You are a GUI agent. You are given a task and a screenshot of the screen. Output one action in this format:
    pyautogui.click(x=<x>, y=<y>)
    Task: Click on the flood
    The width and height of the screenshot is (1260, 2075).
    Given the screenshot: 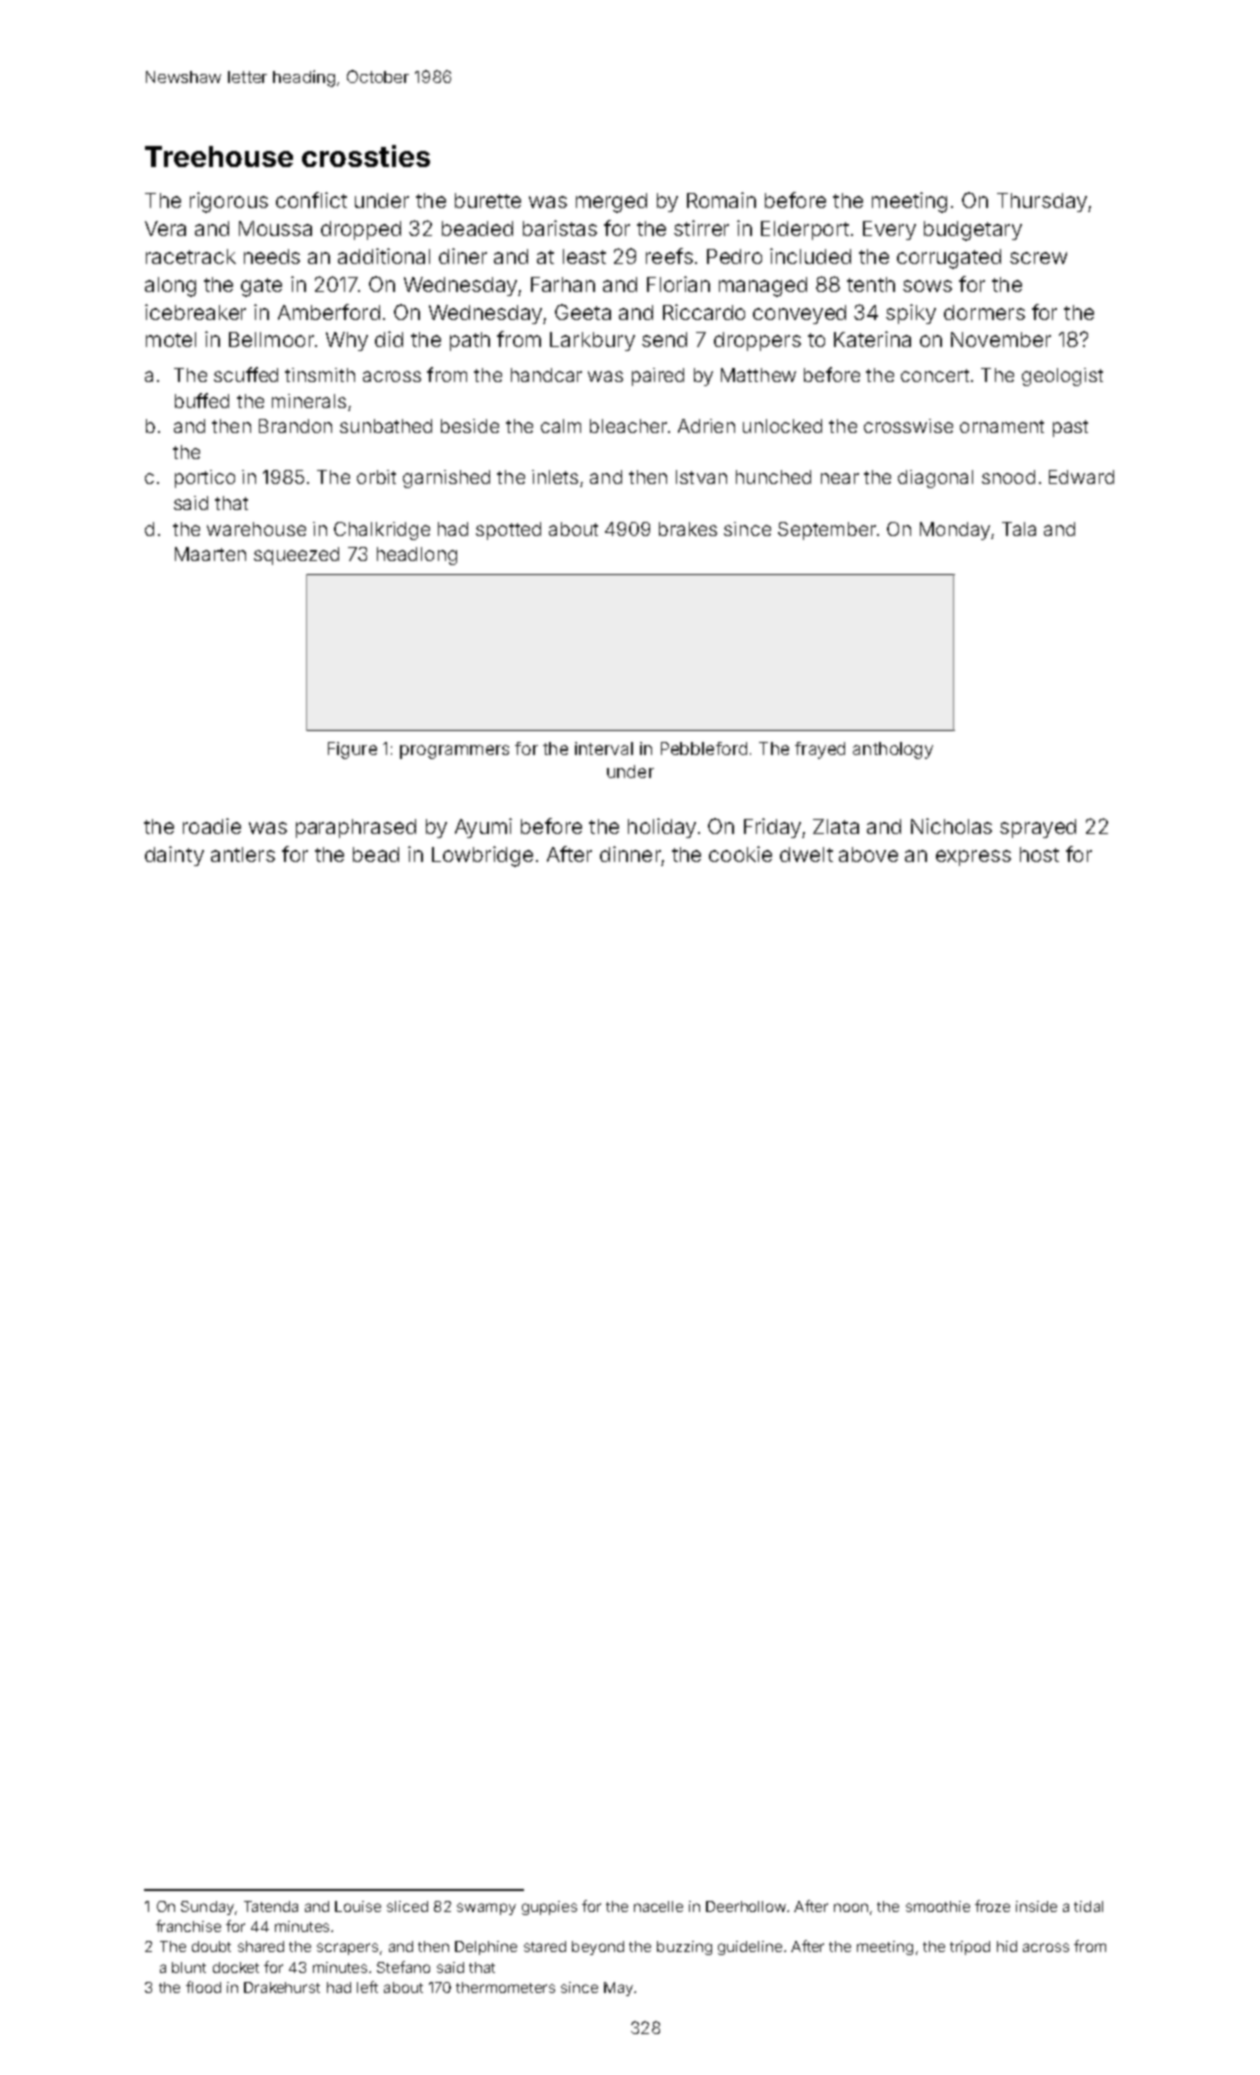 What is the action you would take?
    pyautogui.click(x=203, y=1987)
